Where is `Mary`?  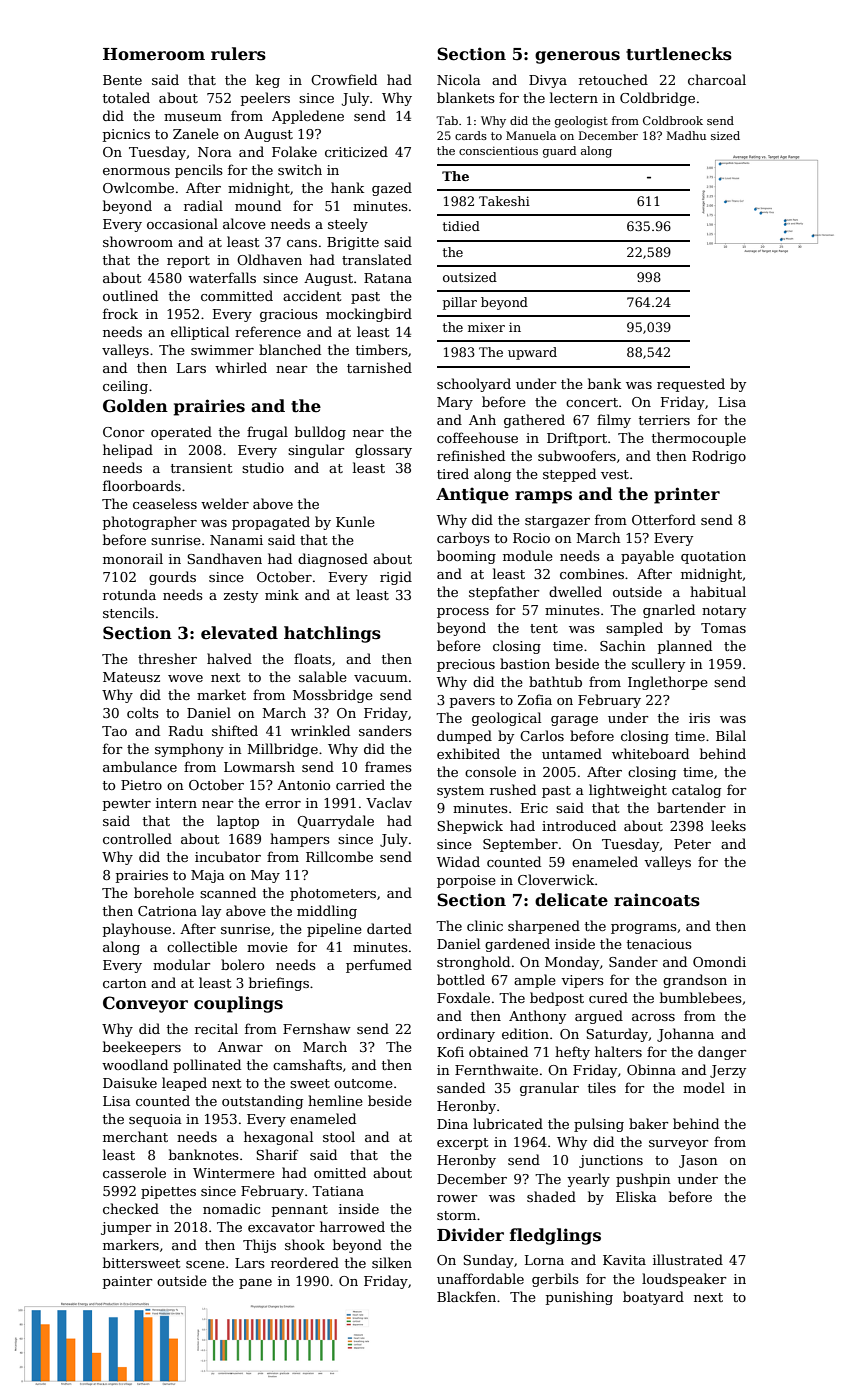 Mary is located at coordinates (455, 403).
